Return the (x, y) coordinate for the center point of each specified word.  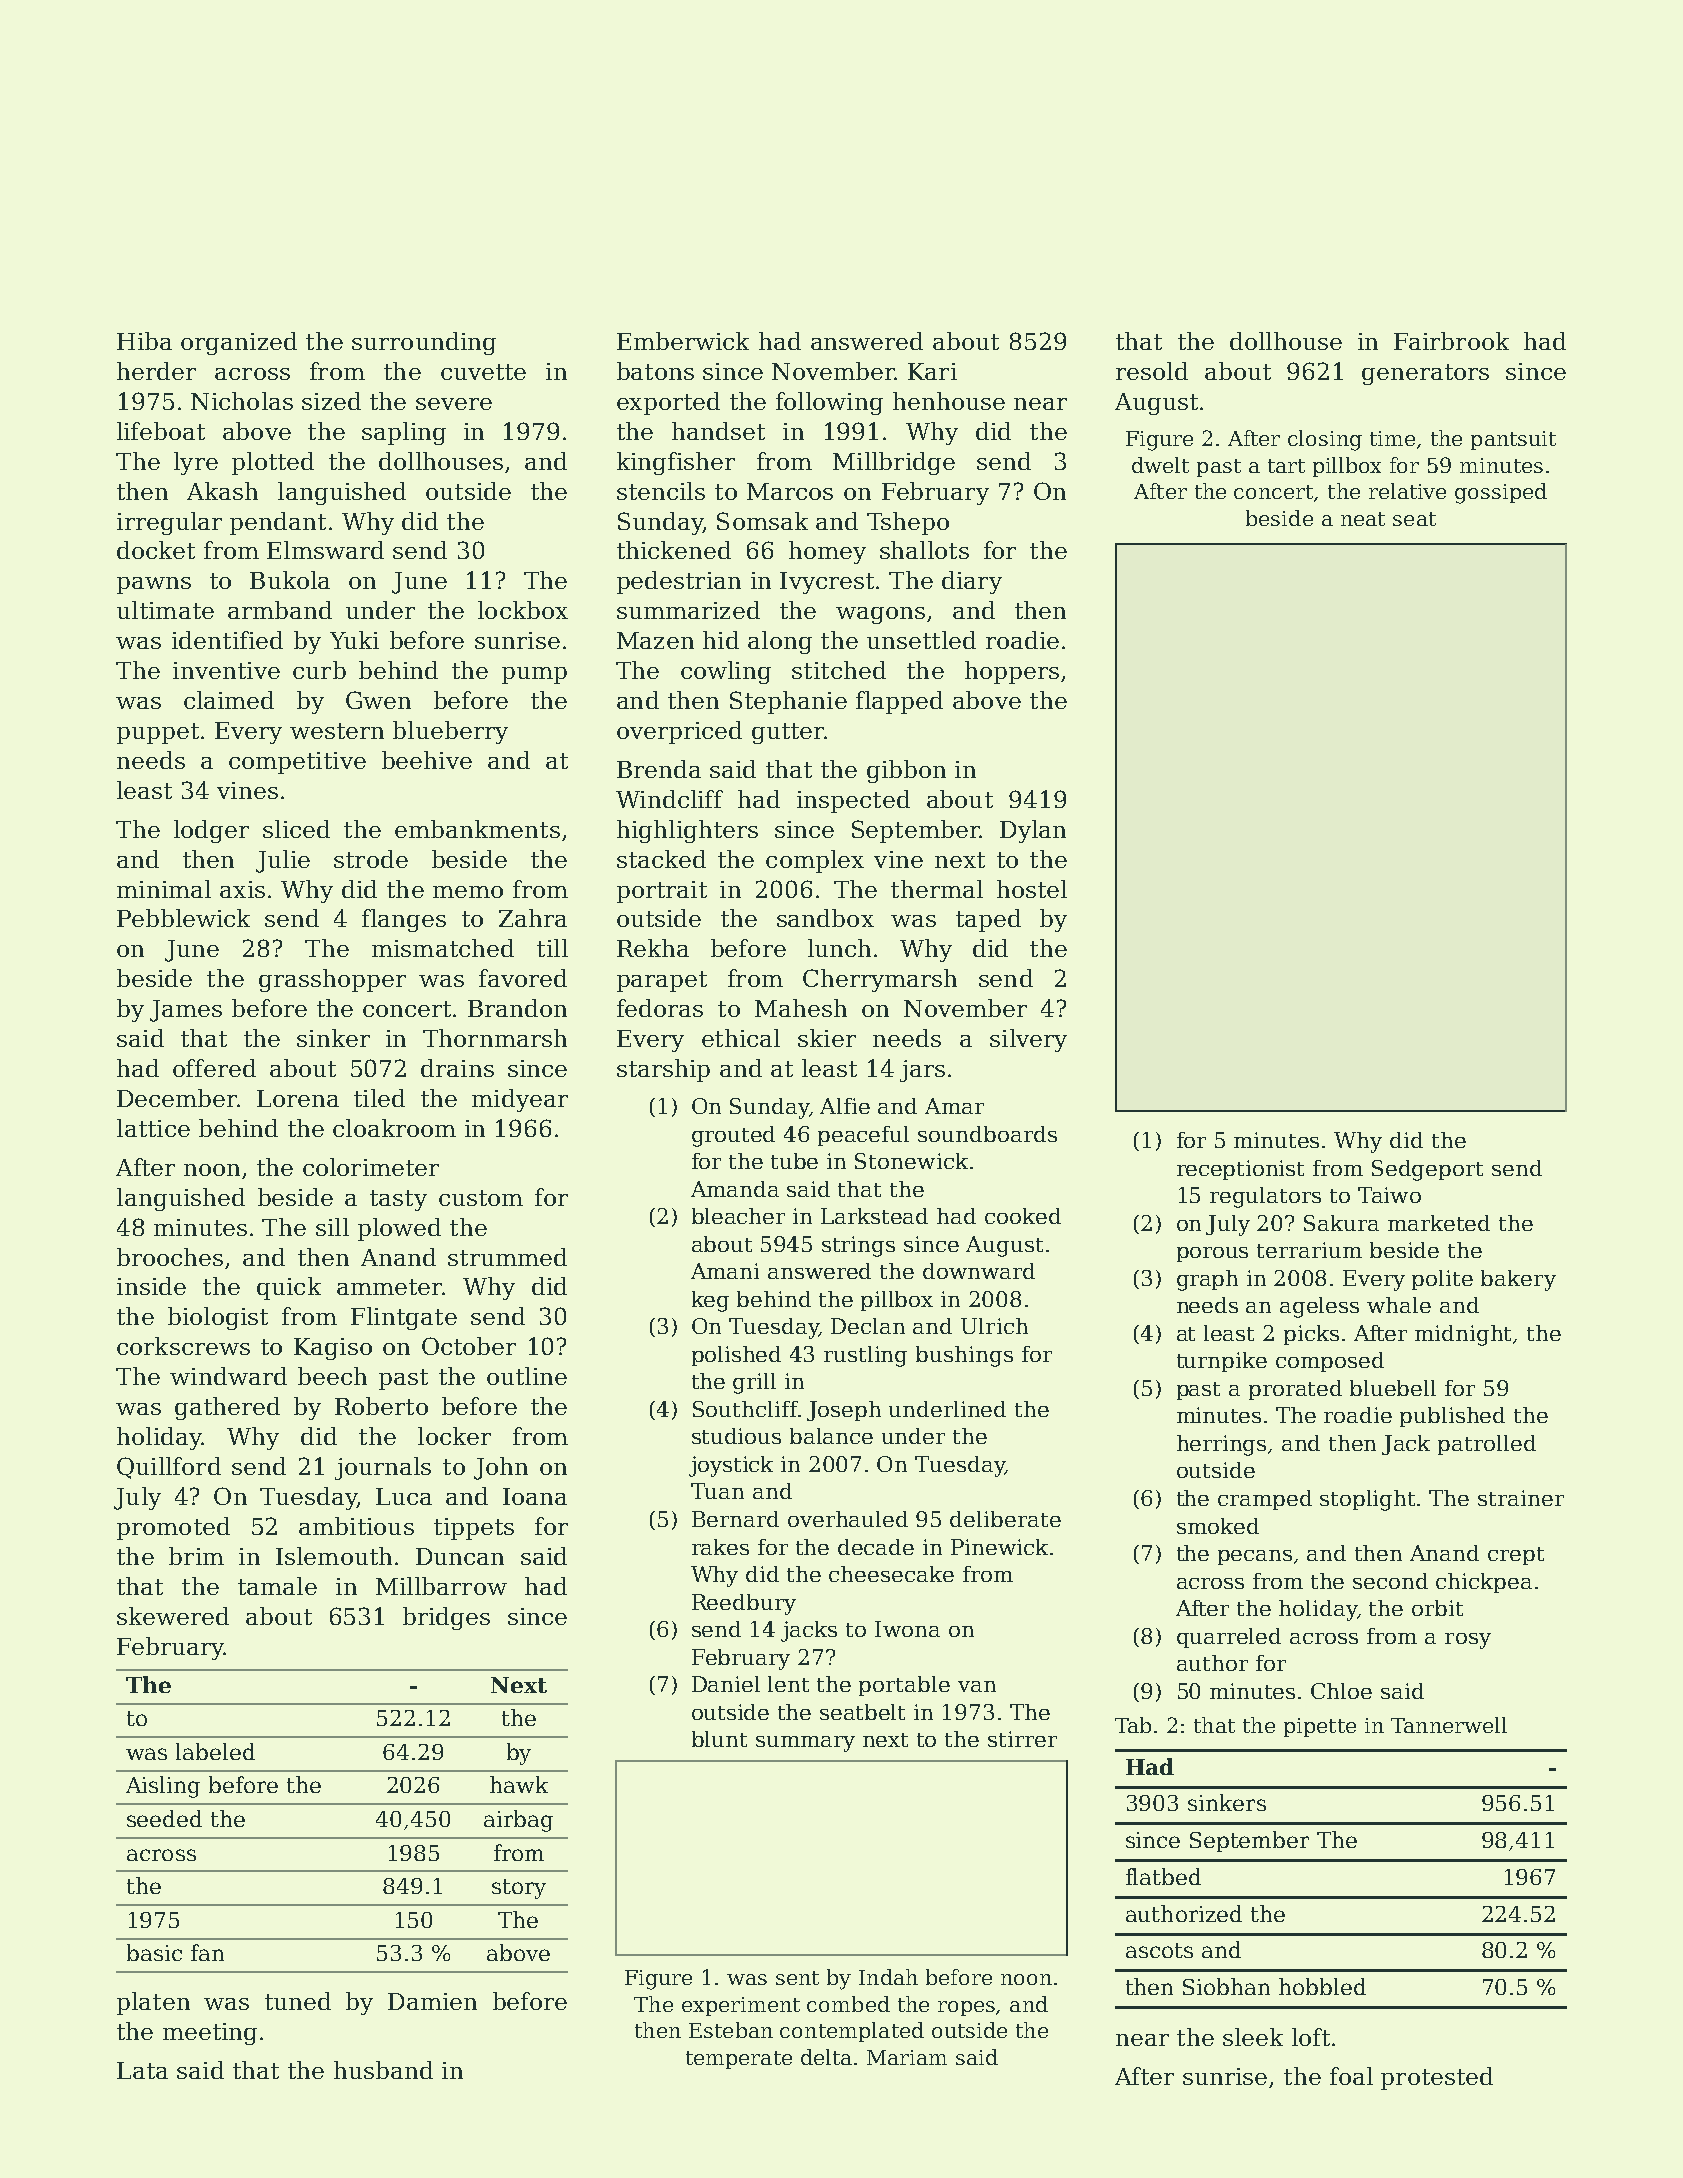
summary (805, 1744)
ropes (966, 2008)
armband (280, 610)
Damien (432, 2001)
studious (736, 1436)
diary (972, 582)
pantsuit (1513, 440)
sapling (404, 433)
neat (1363, 519)
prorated (1295, 1390)
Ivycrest (827, 583)
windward (228, 1376)
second (1390, 1581)
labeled (215, 1751)
